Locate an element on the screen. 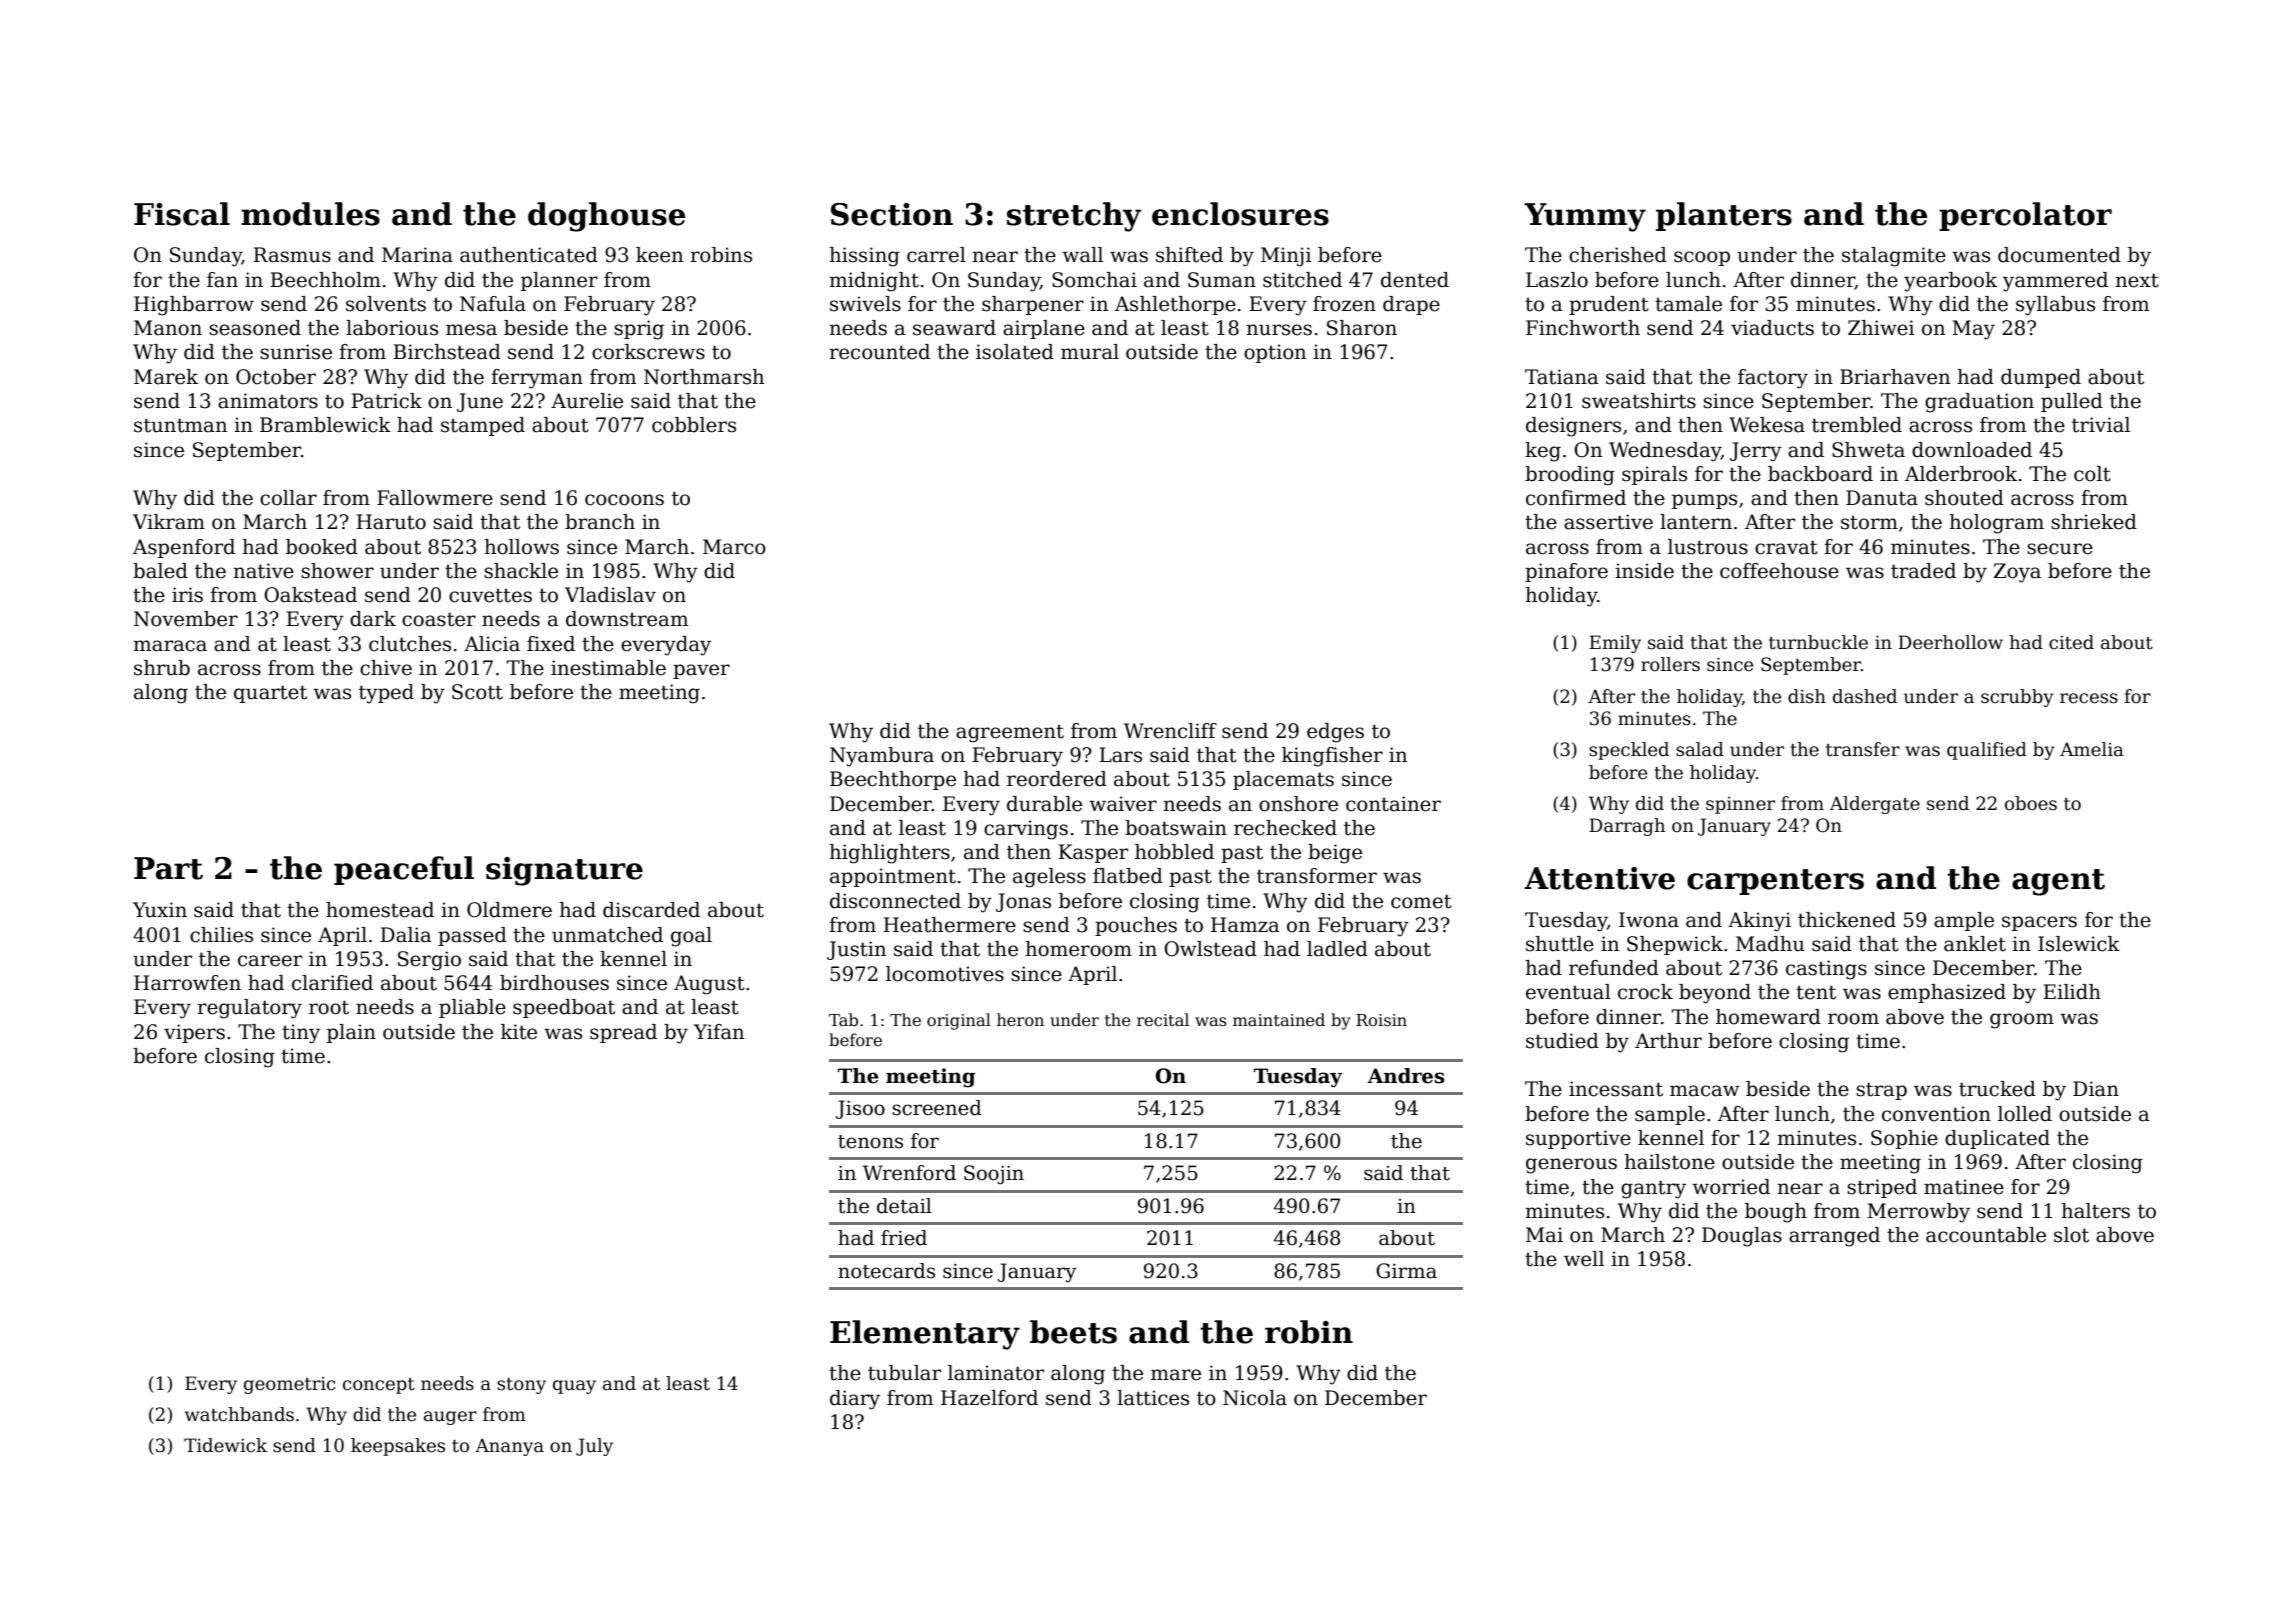 The height and width of the screenshot is (1620, 2292). agreement is located at coordinates (1010, 734).
